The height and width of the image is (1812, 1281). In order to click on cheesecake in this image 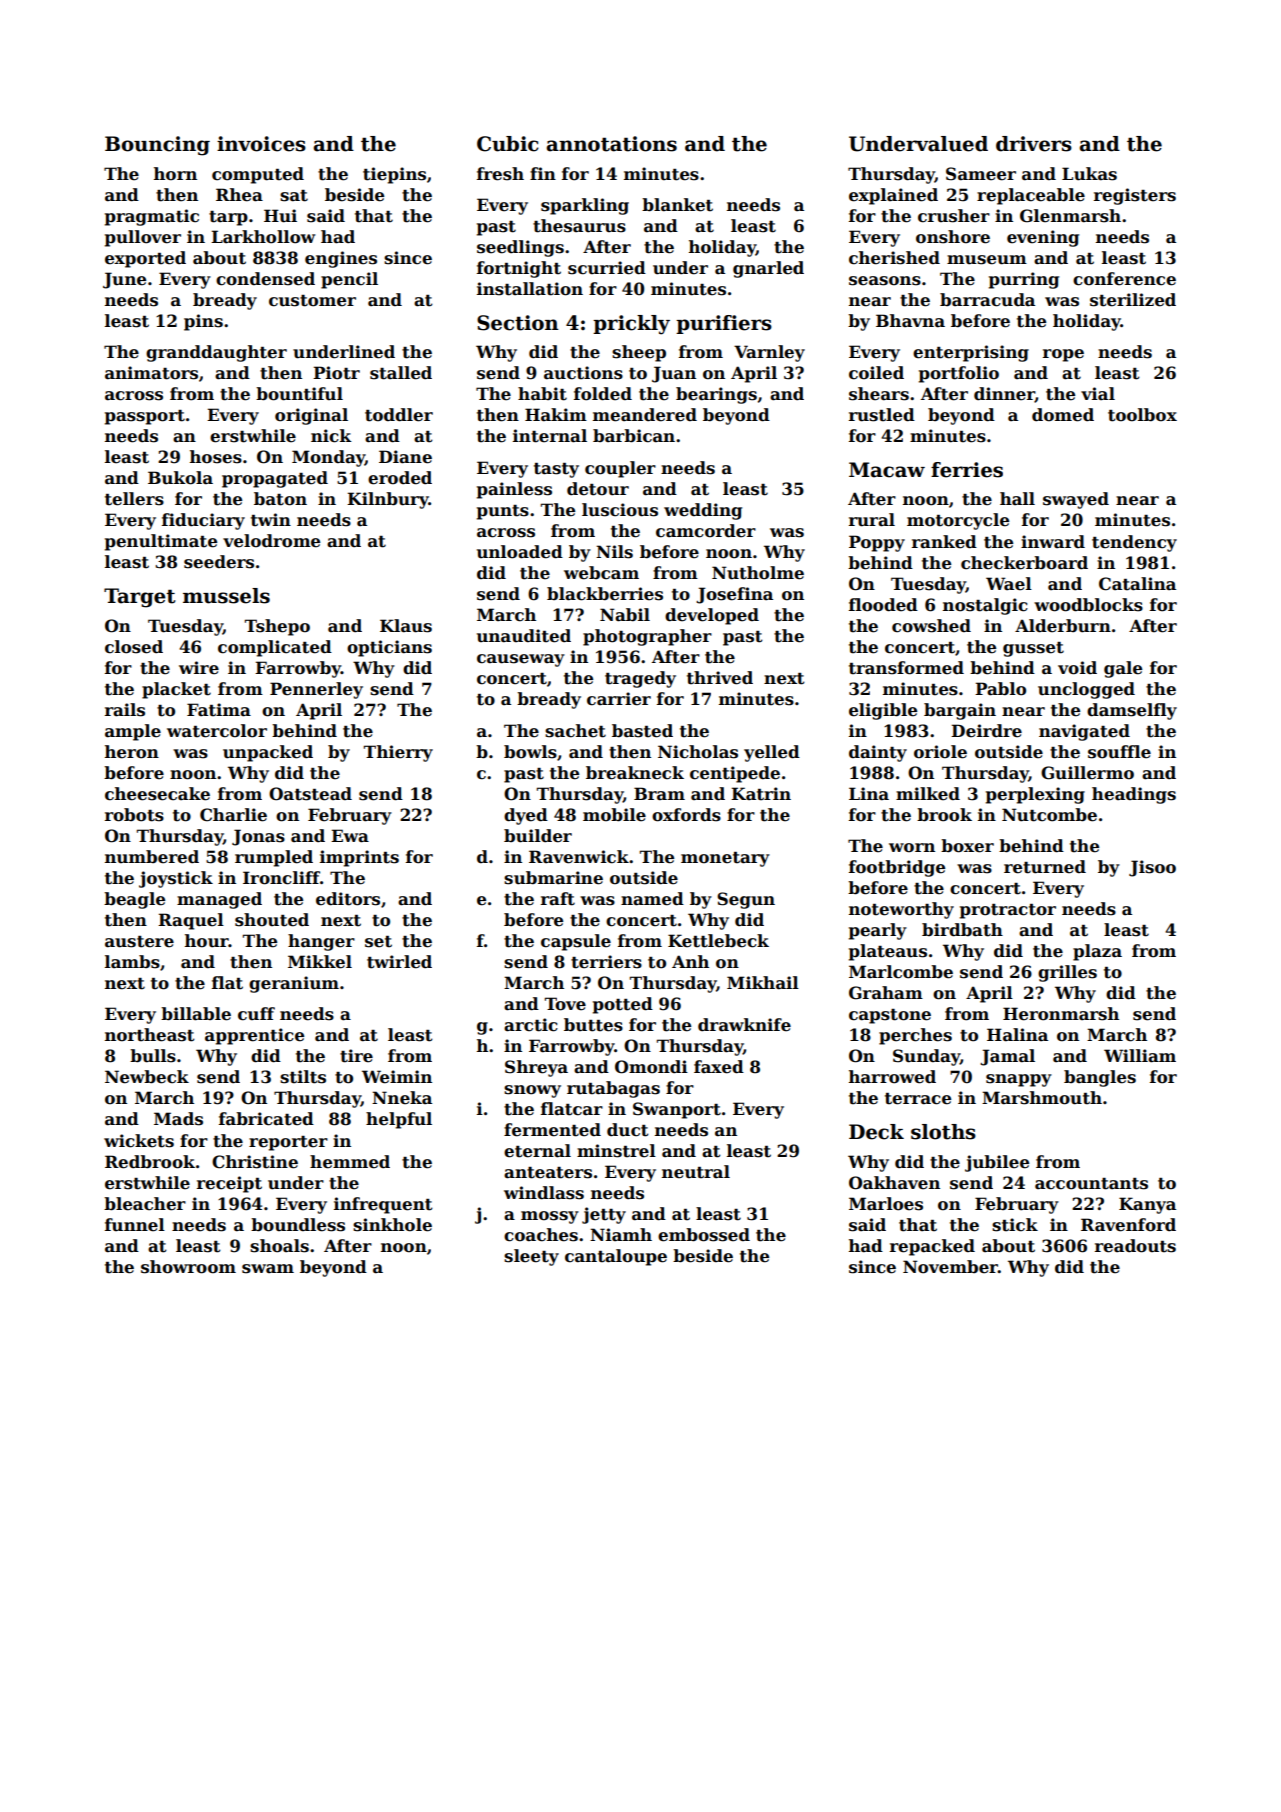, I will do `click(157, 794)`.
